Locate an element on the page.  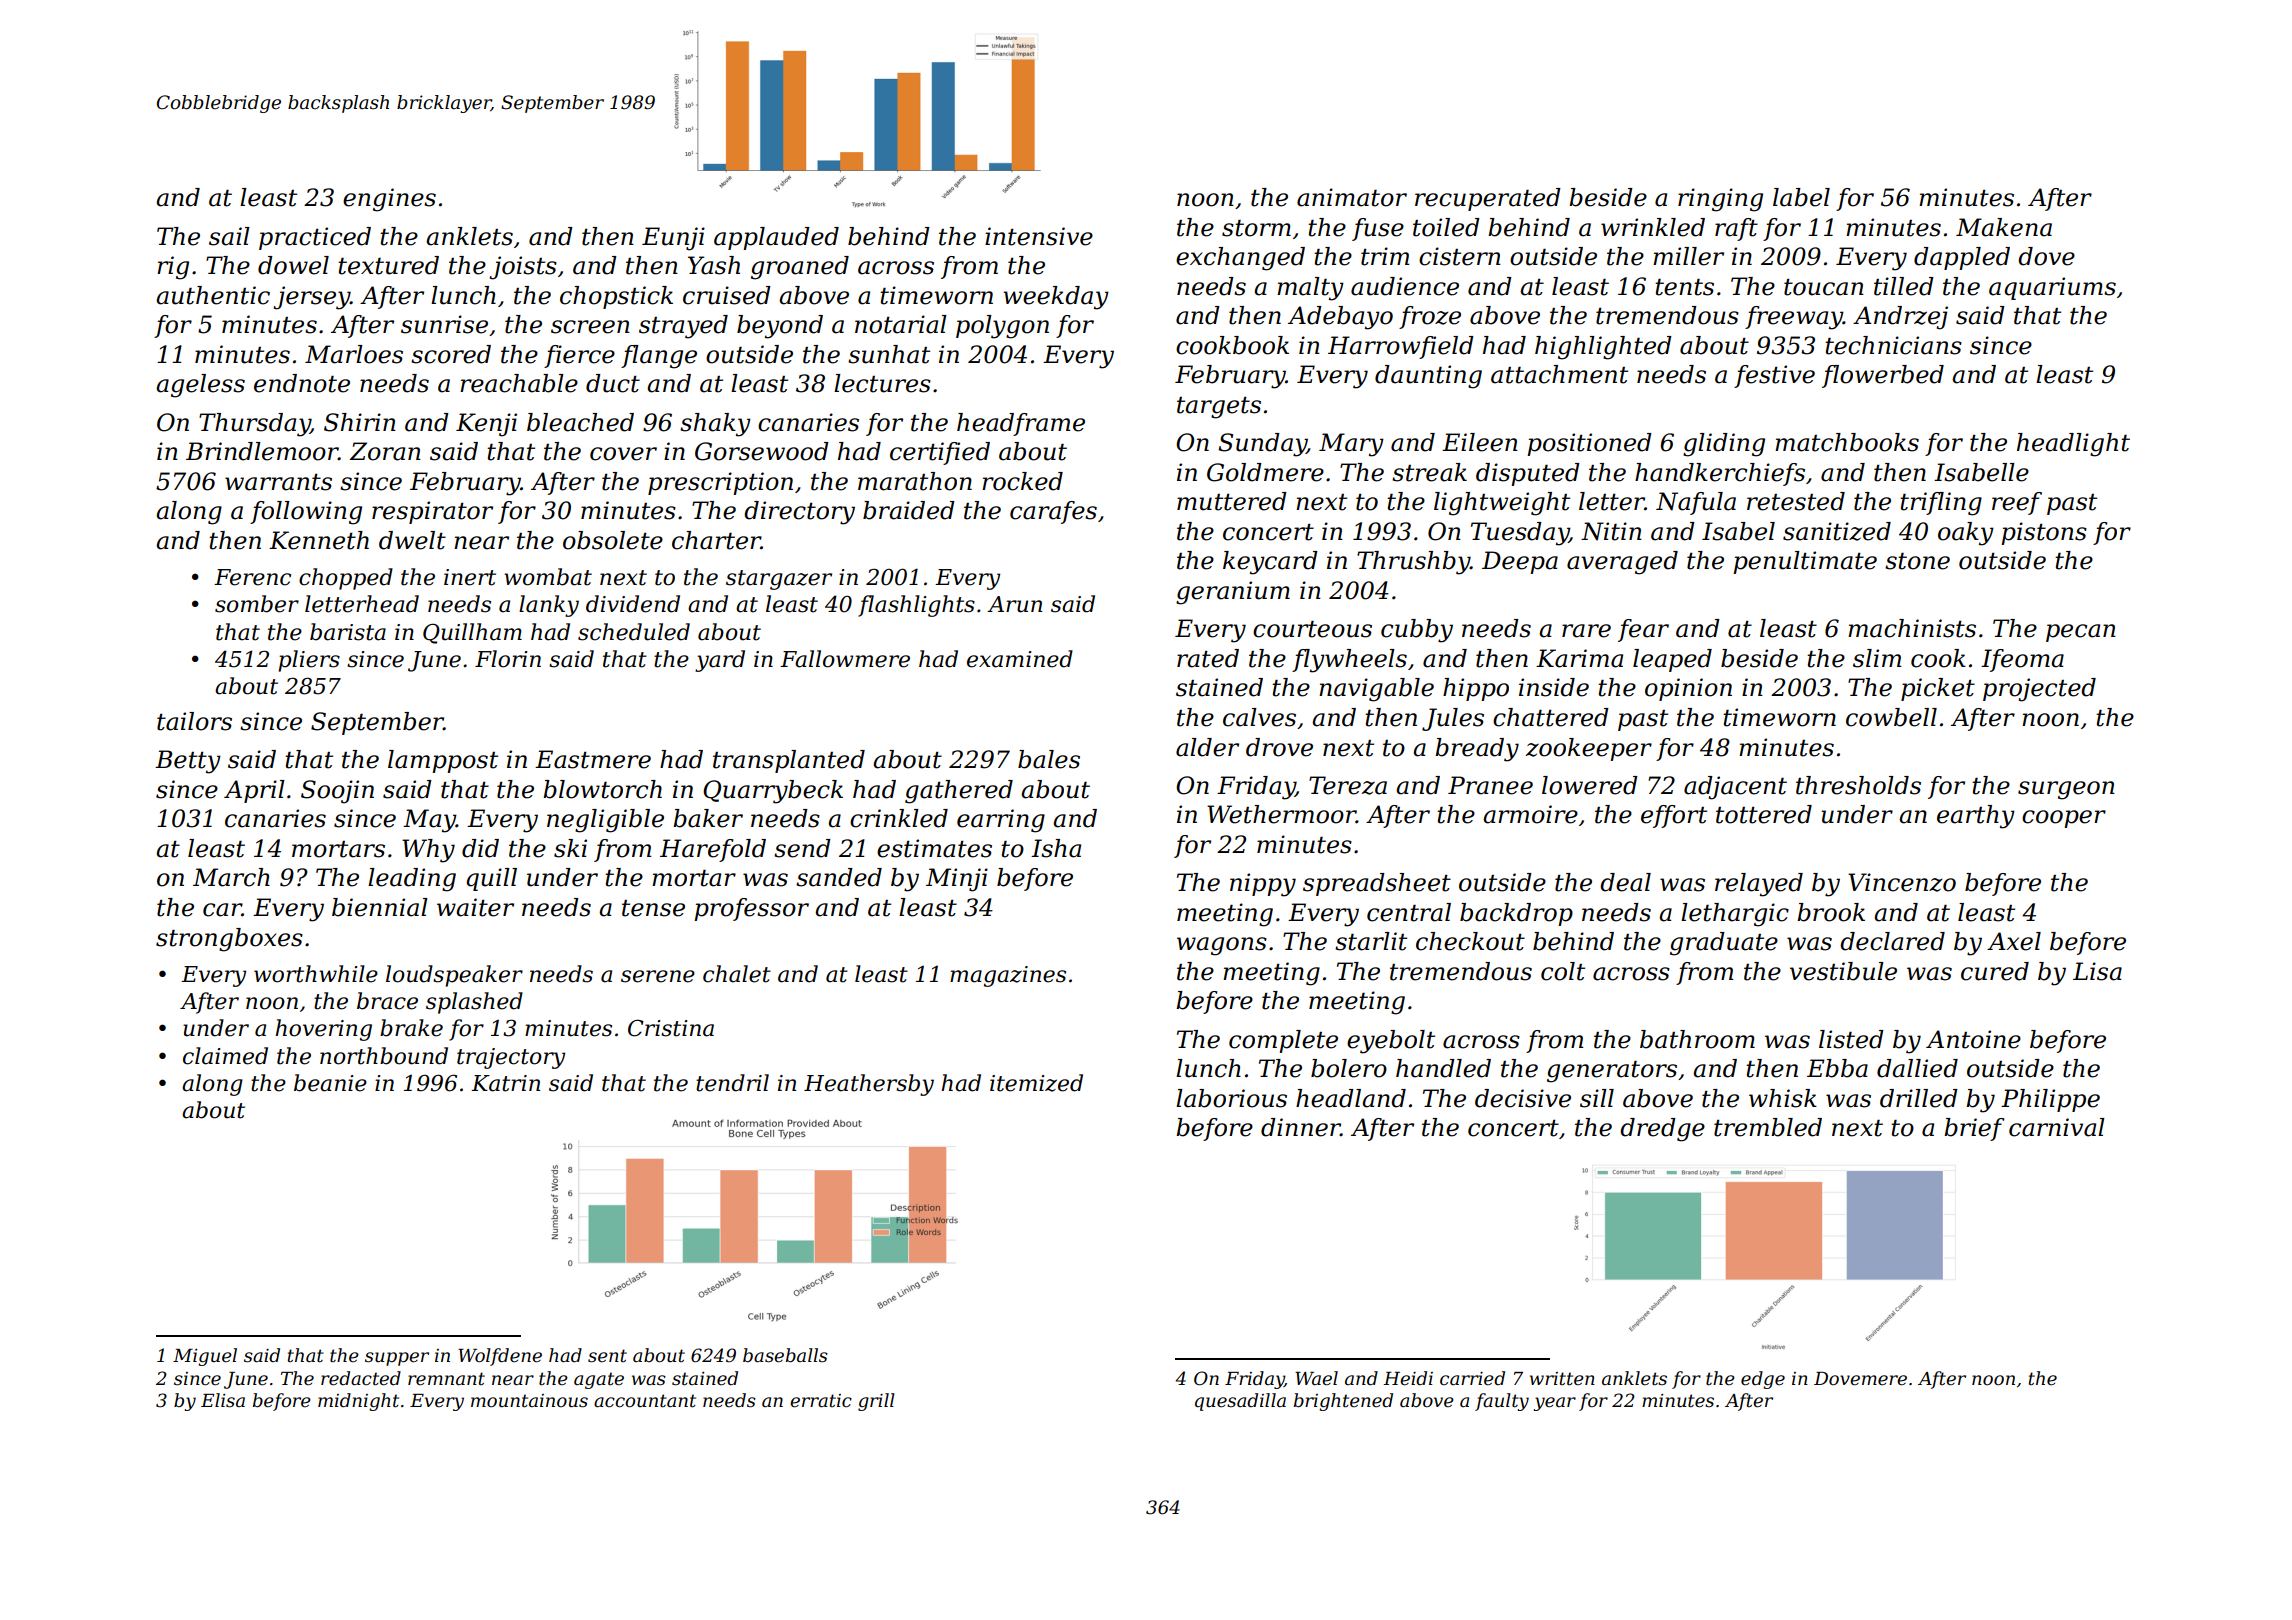
Axel is located at coordinates (2014, 941).
